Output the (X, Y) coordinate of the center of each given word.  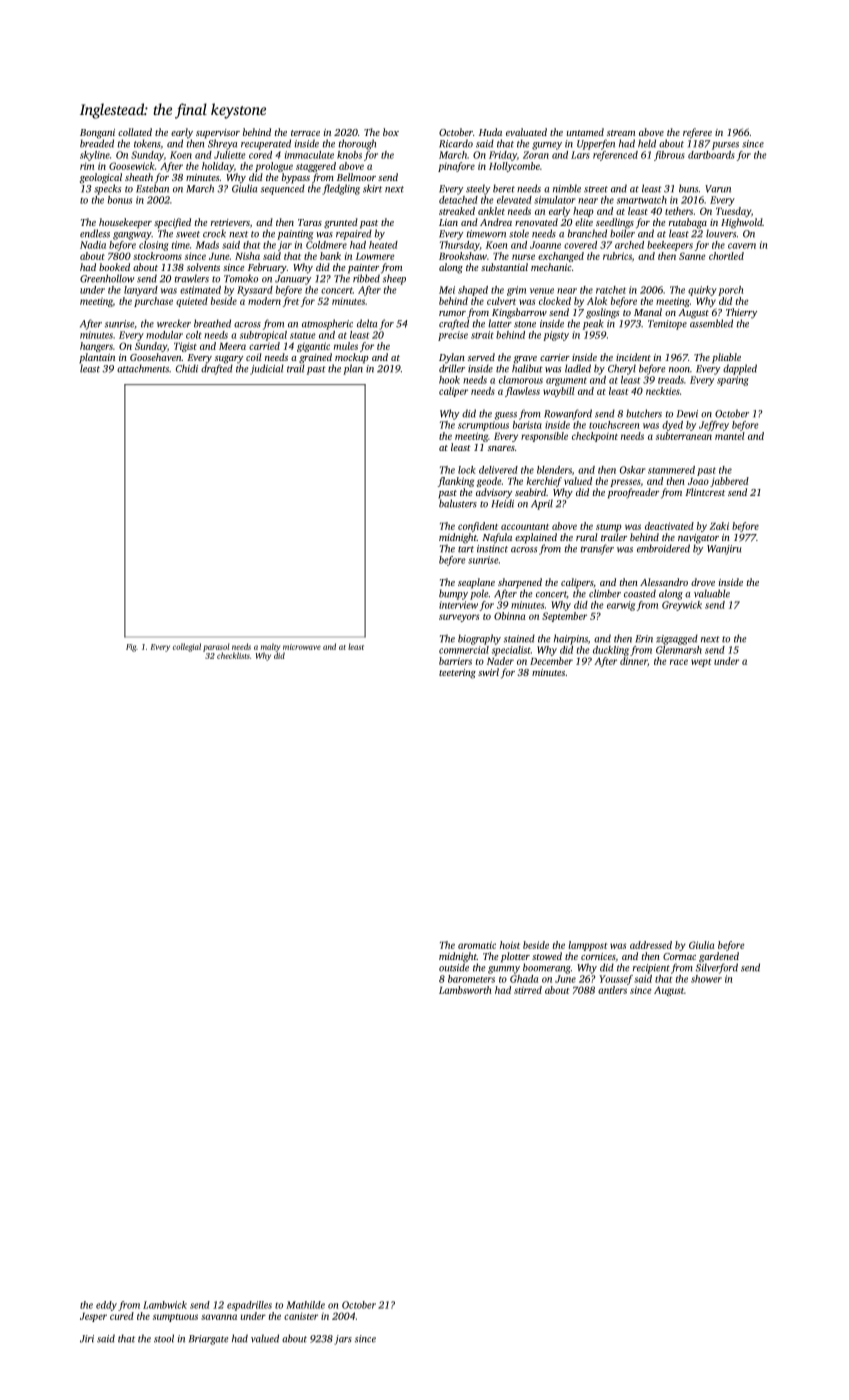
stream (621, 133)
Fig (131, 648)
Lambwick (165, 1305)
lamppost (588, 946)
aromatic (477, 945)
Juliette (230, 155)
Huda (490, 132)
